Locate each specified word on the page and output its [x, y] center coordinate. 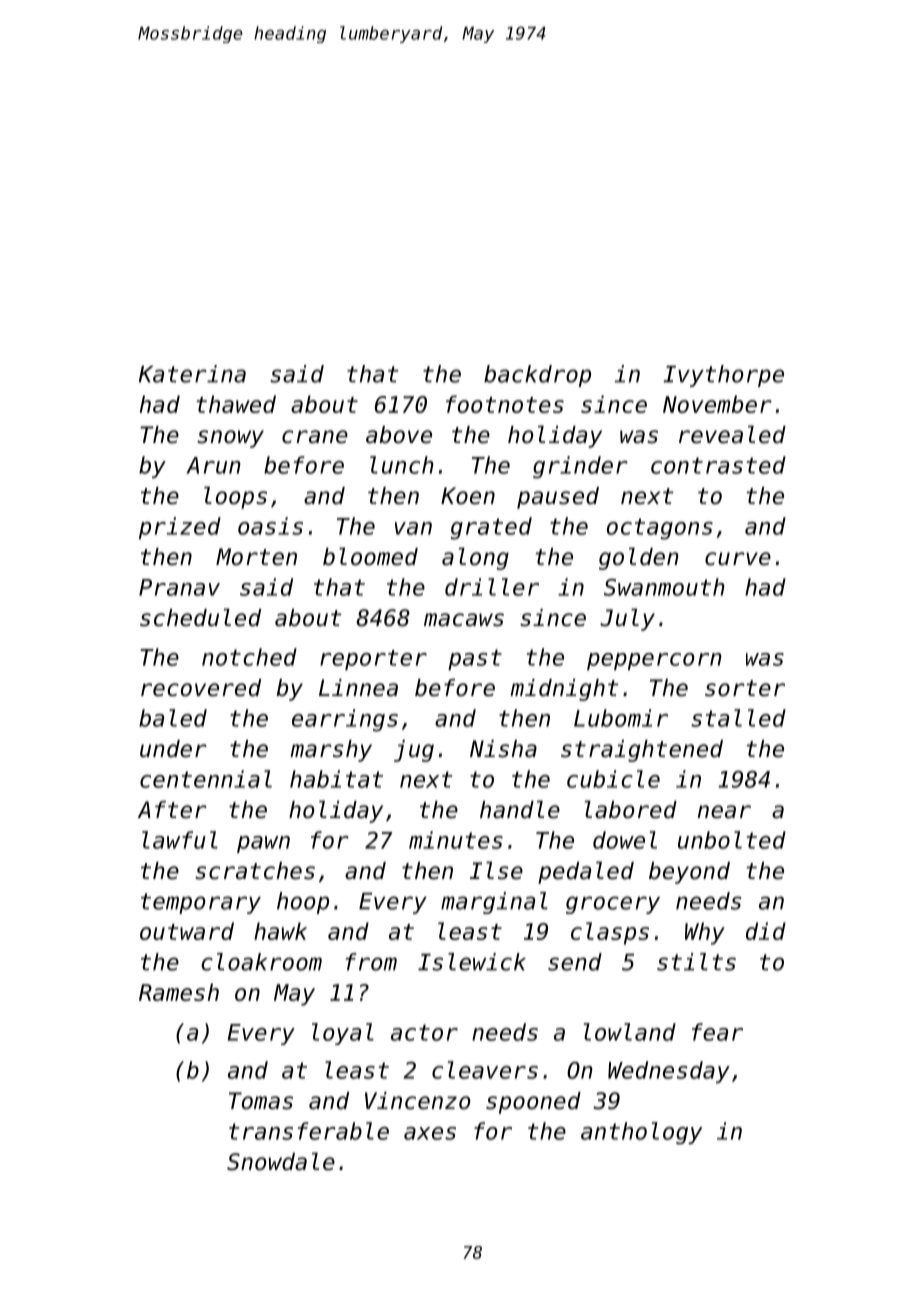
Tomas [261, 1101]
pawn [263, 844]
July [627, 619]
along [475, 558]
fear [717, 1032]
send [575, 962]
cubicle [613, 779]
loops [235, 497]
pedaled [586, 872]
